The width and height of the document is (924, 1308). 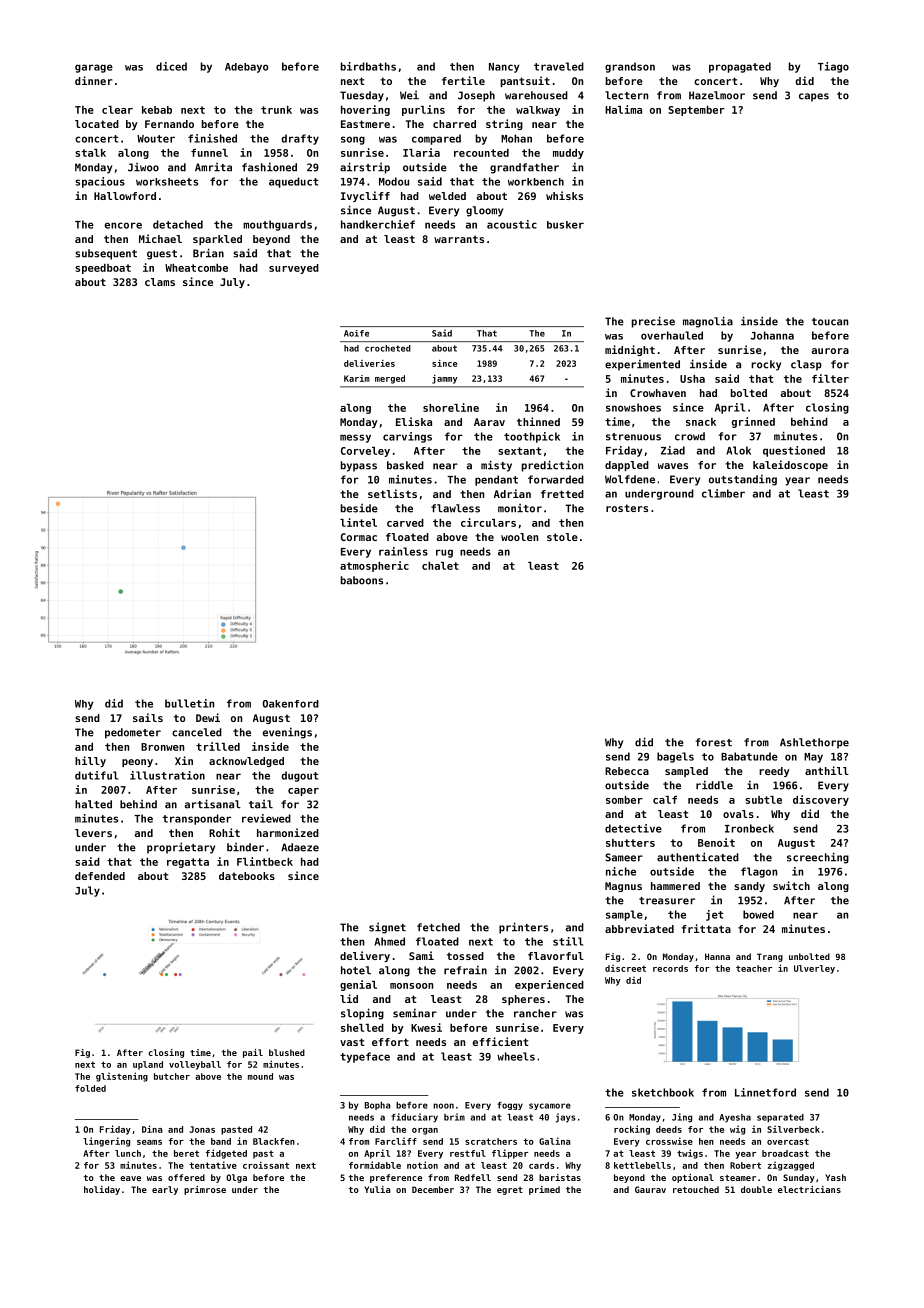 What do you see at coordinates (421, 955) in the document?
I see `Sami` at bounding box center [421, 955].
